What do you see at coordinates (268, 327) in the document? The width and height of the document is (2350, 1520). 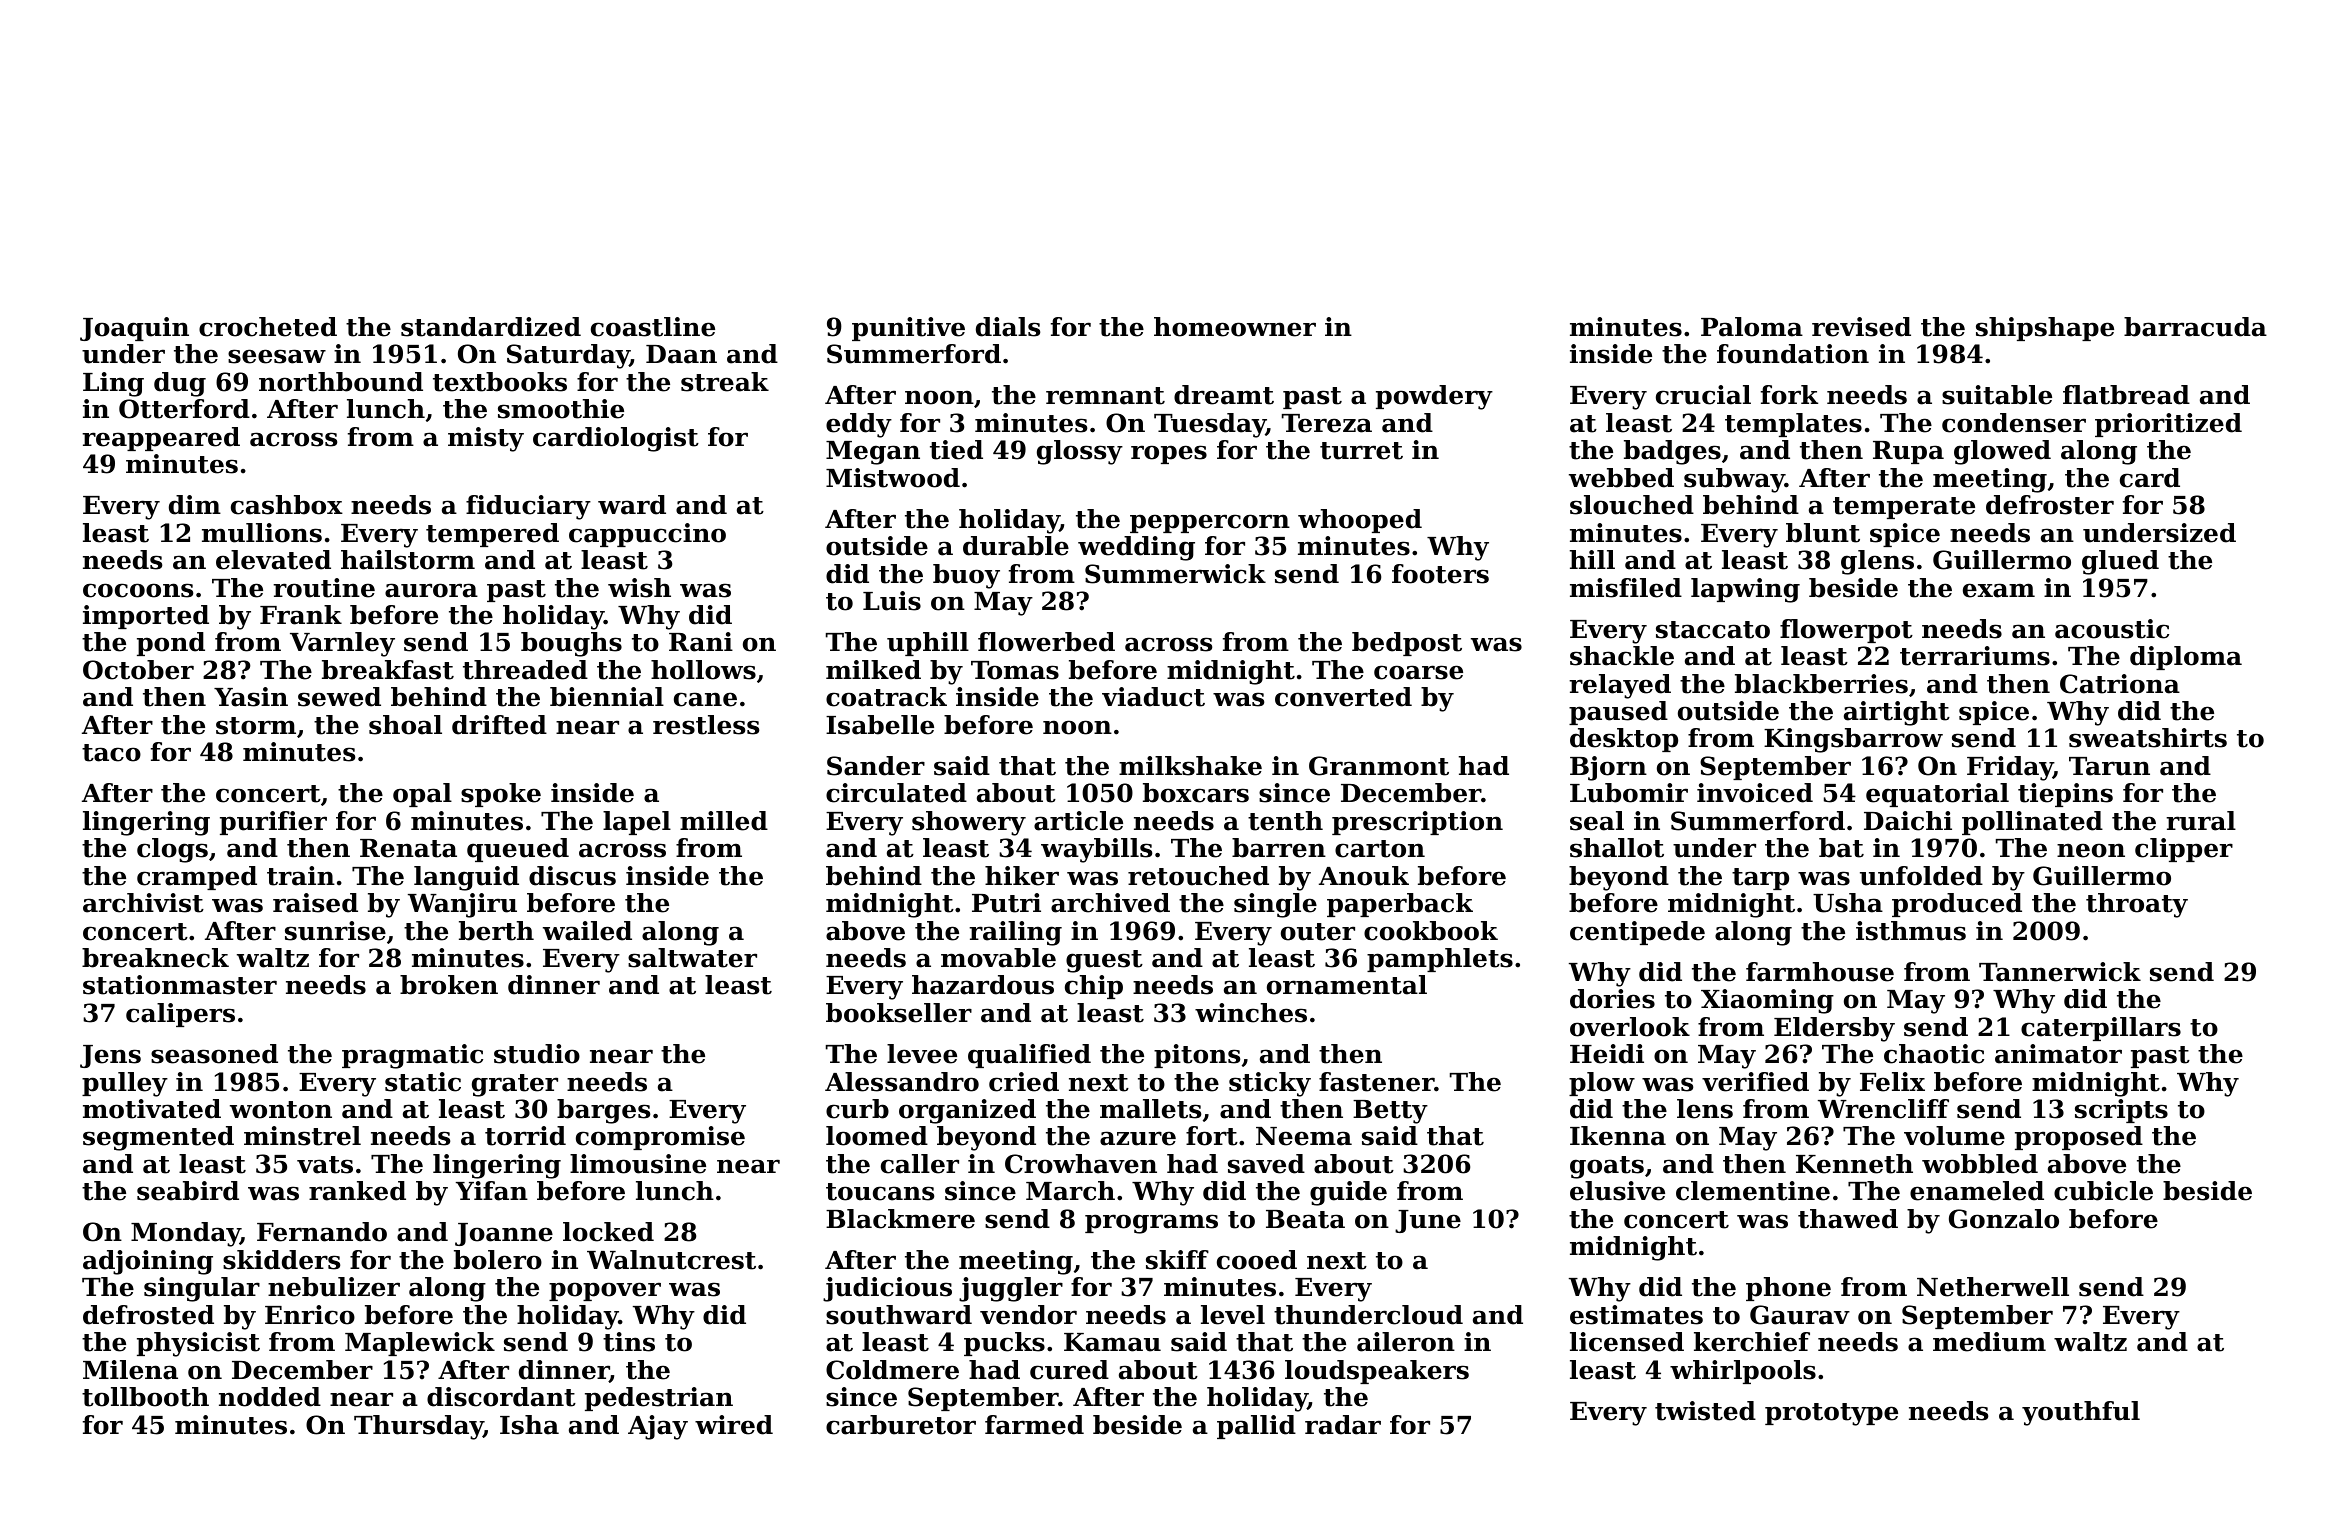 I see `crocheted` at bounding box center [268, 327].
